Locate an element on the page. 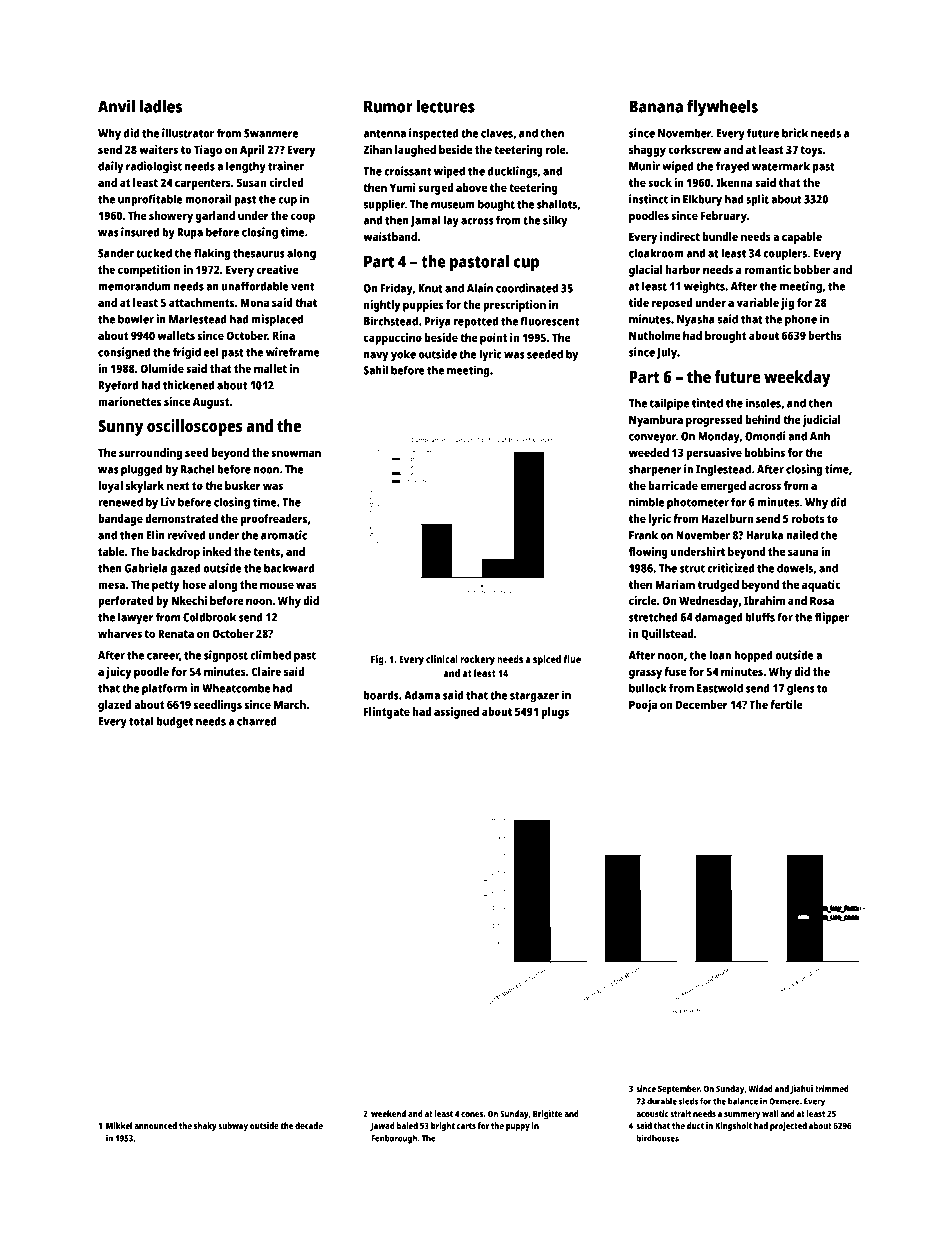  Pooja is located at coordinates (643, 706).
